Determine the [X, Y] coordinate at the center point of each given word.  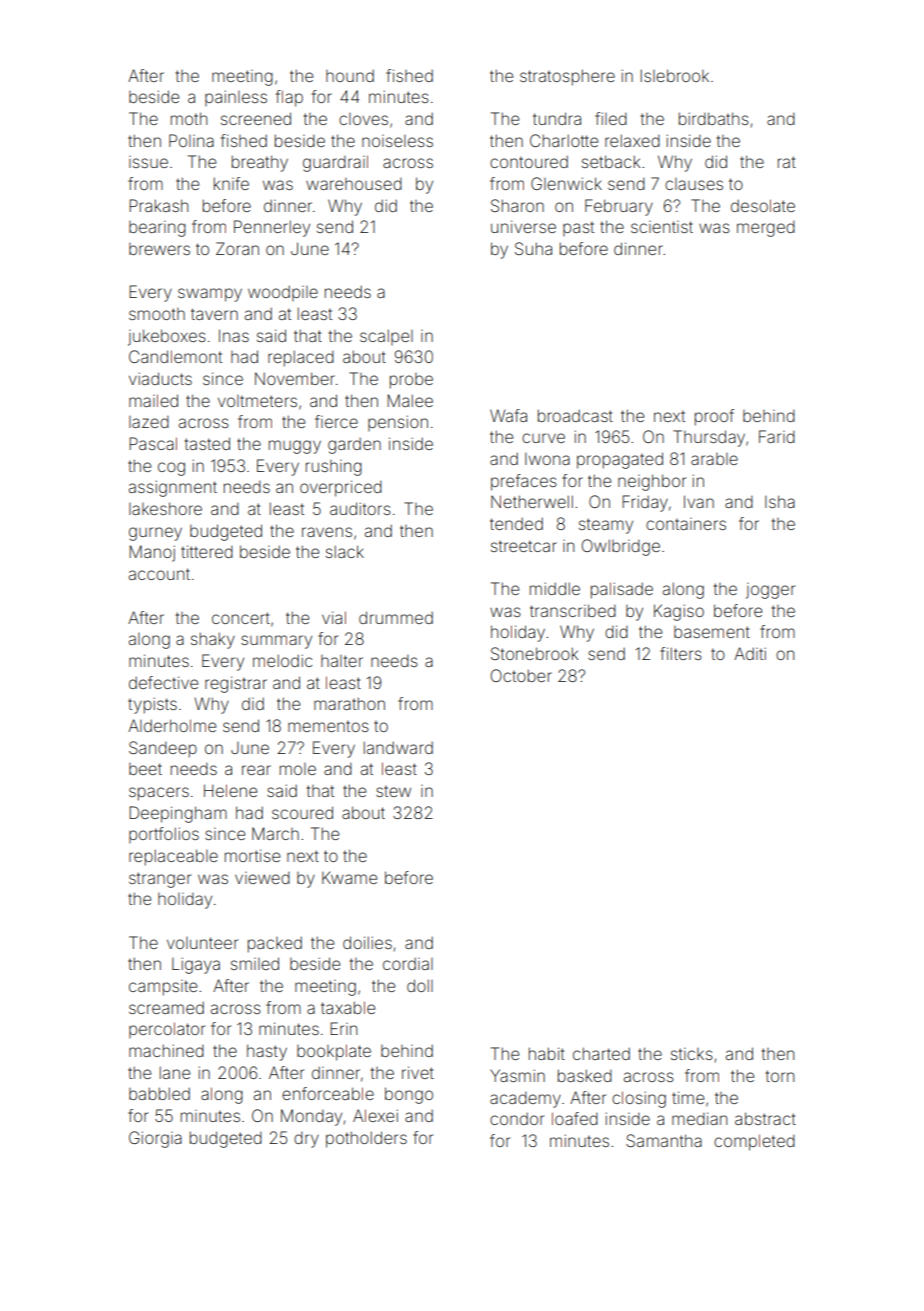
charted [601, 1053]
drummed [396, 617]
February [619, 207]
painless [236, 98]
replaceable [173, 857]
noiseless [397, 141]
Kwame [349, 877]
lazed [149, 422]
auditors [360, 508]
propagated [620, 460]
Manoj [152, 553]
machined [166, 1050]
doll [420, 985]
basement [712, 632]
